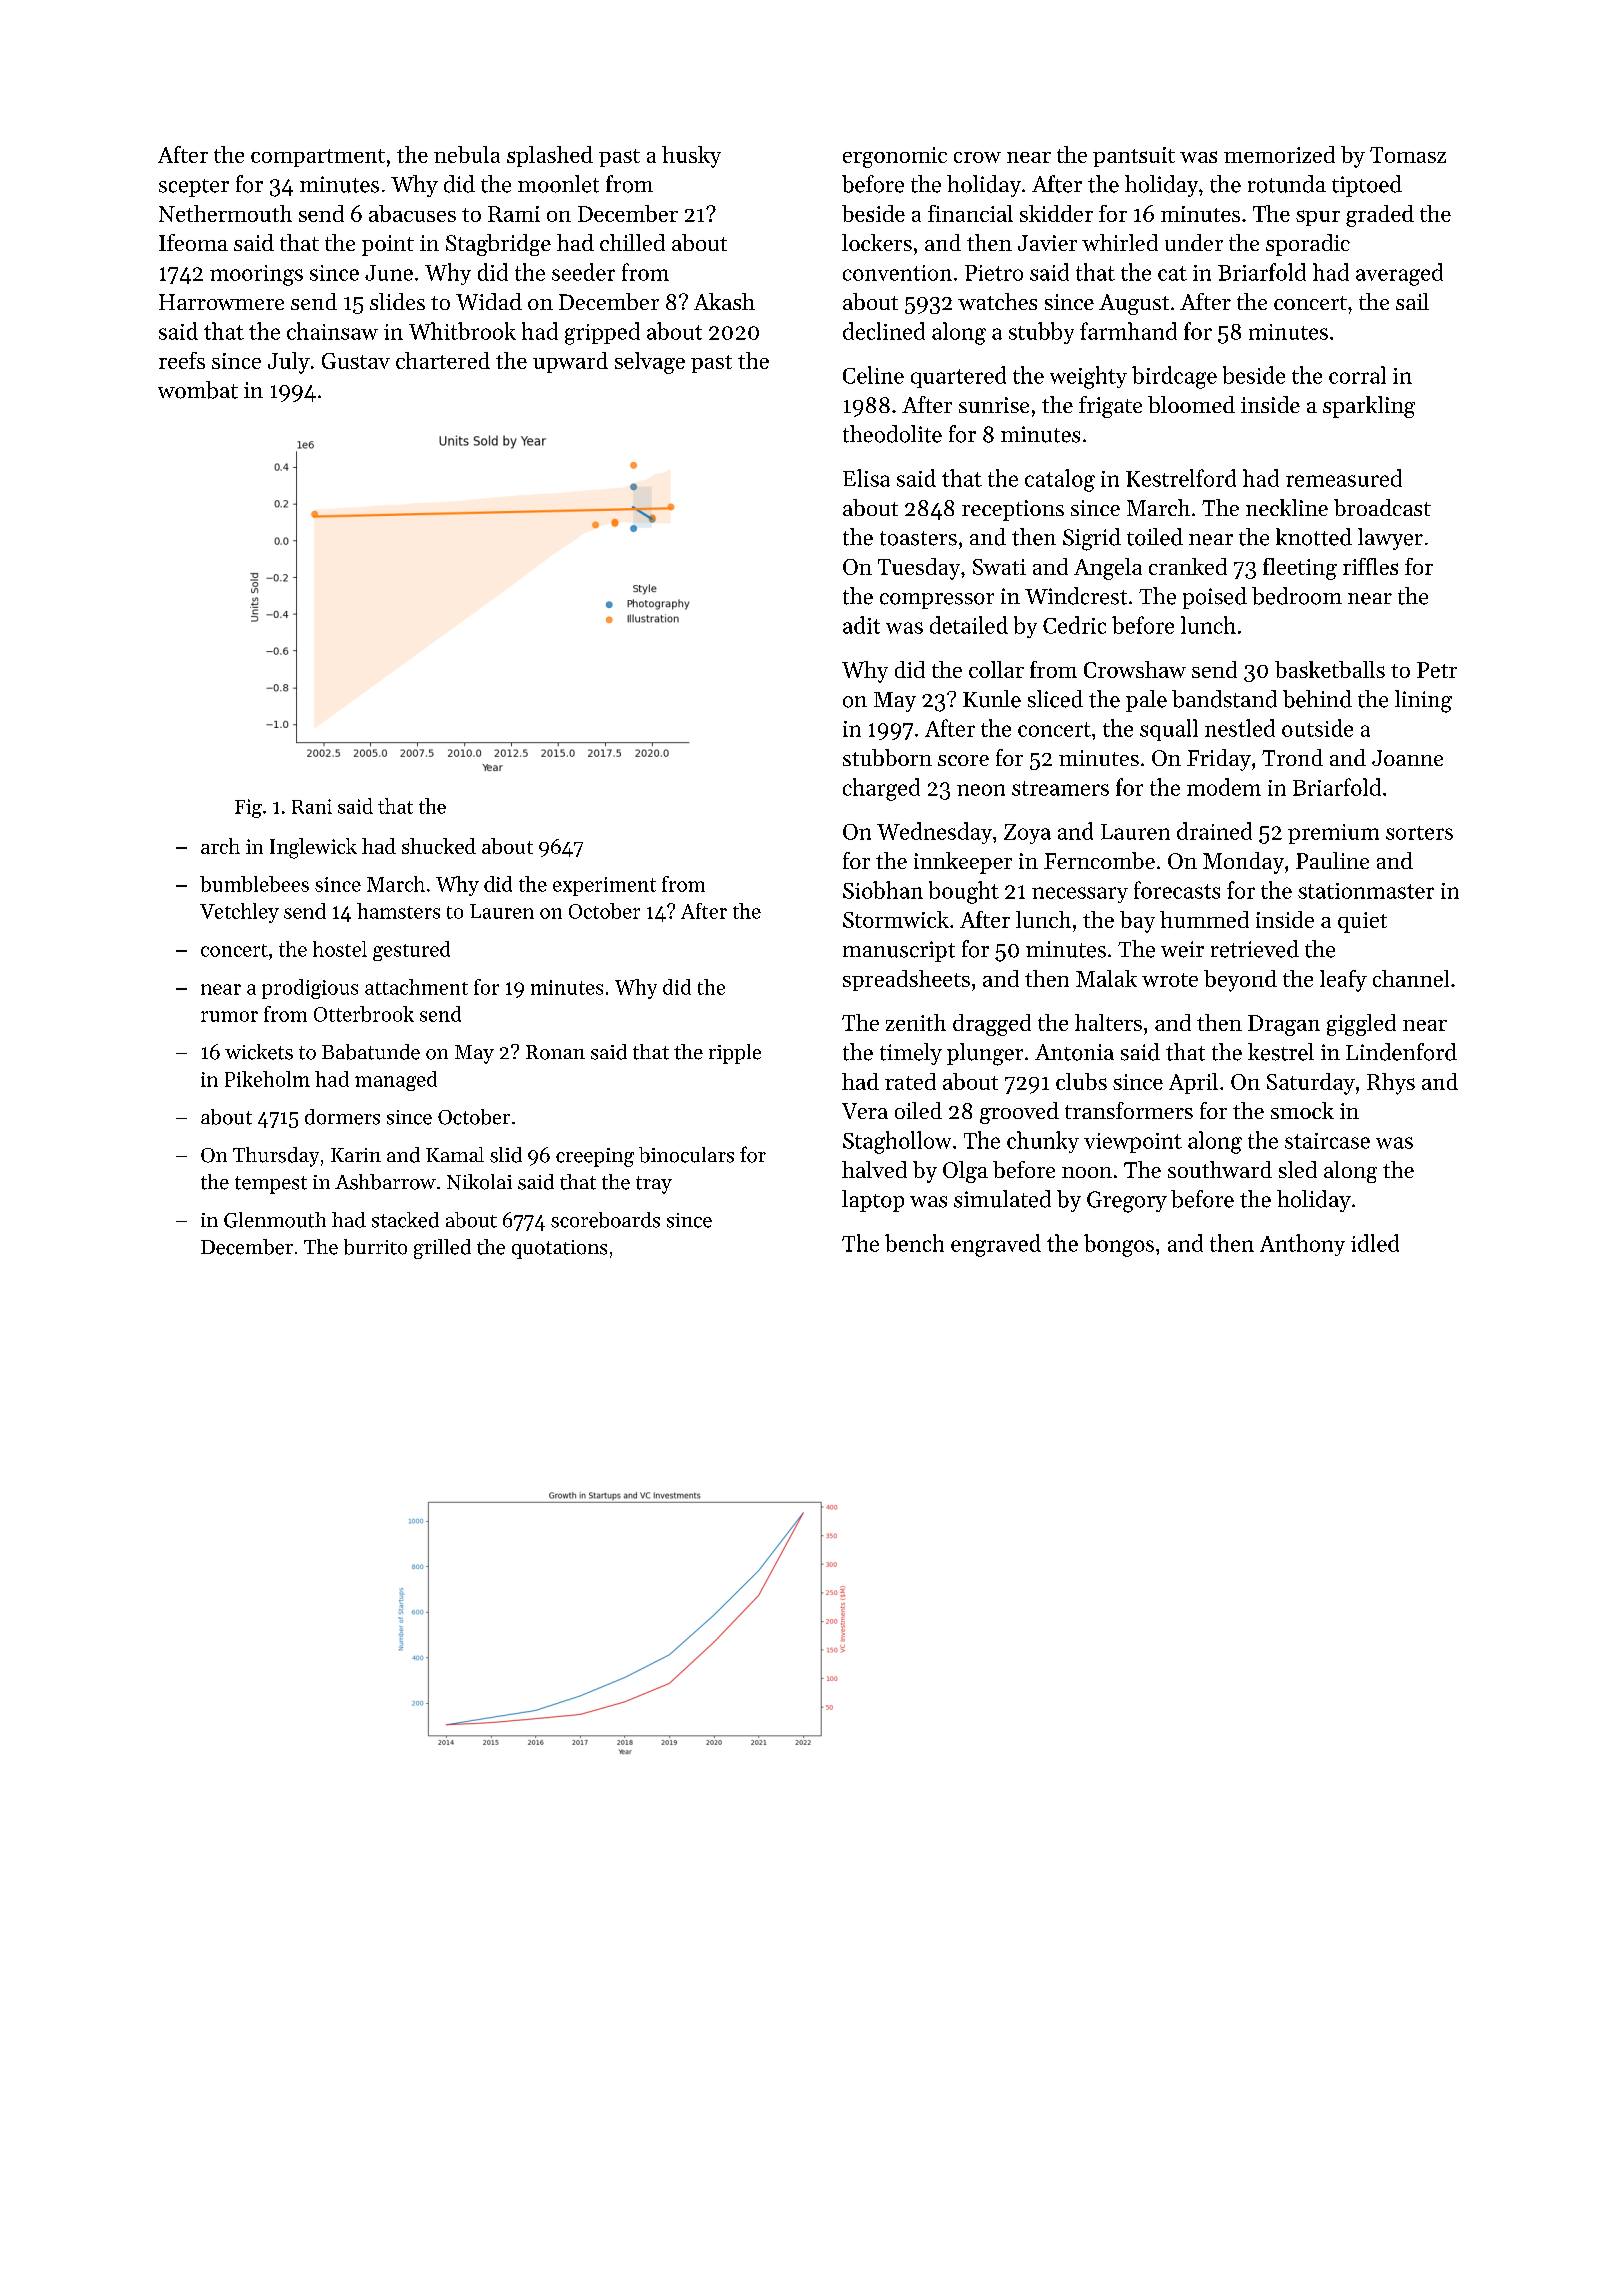 The image size is (1620, 2292). What do you see at coordinates (1076, 596) in the image?
I see `Windcrest` at bounding box center [1076, 596].
